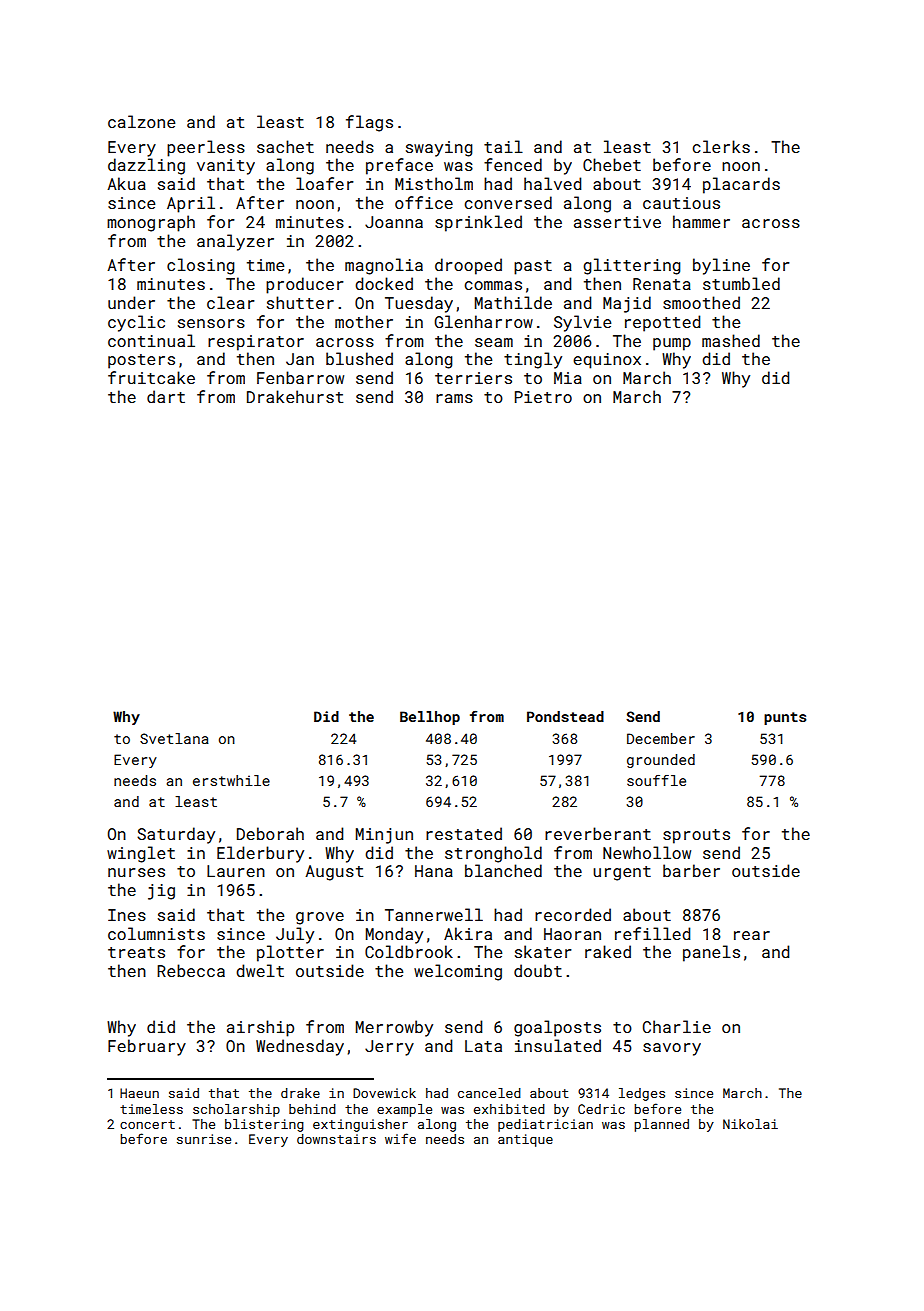 The width and height of the page is (924, 1311). I want to click on barber, so click(691, 870).
